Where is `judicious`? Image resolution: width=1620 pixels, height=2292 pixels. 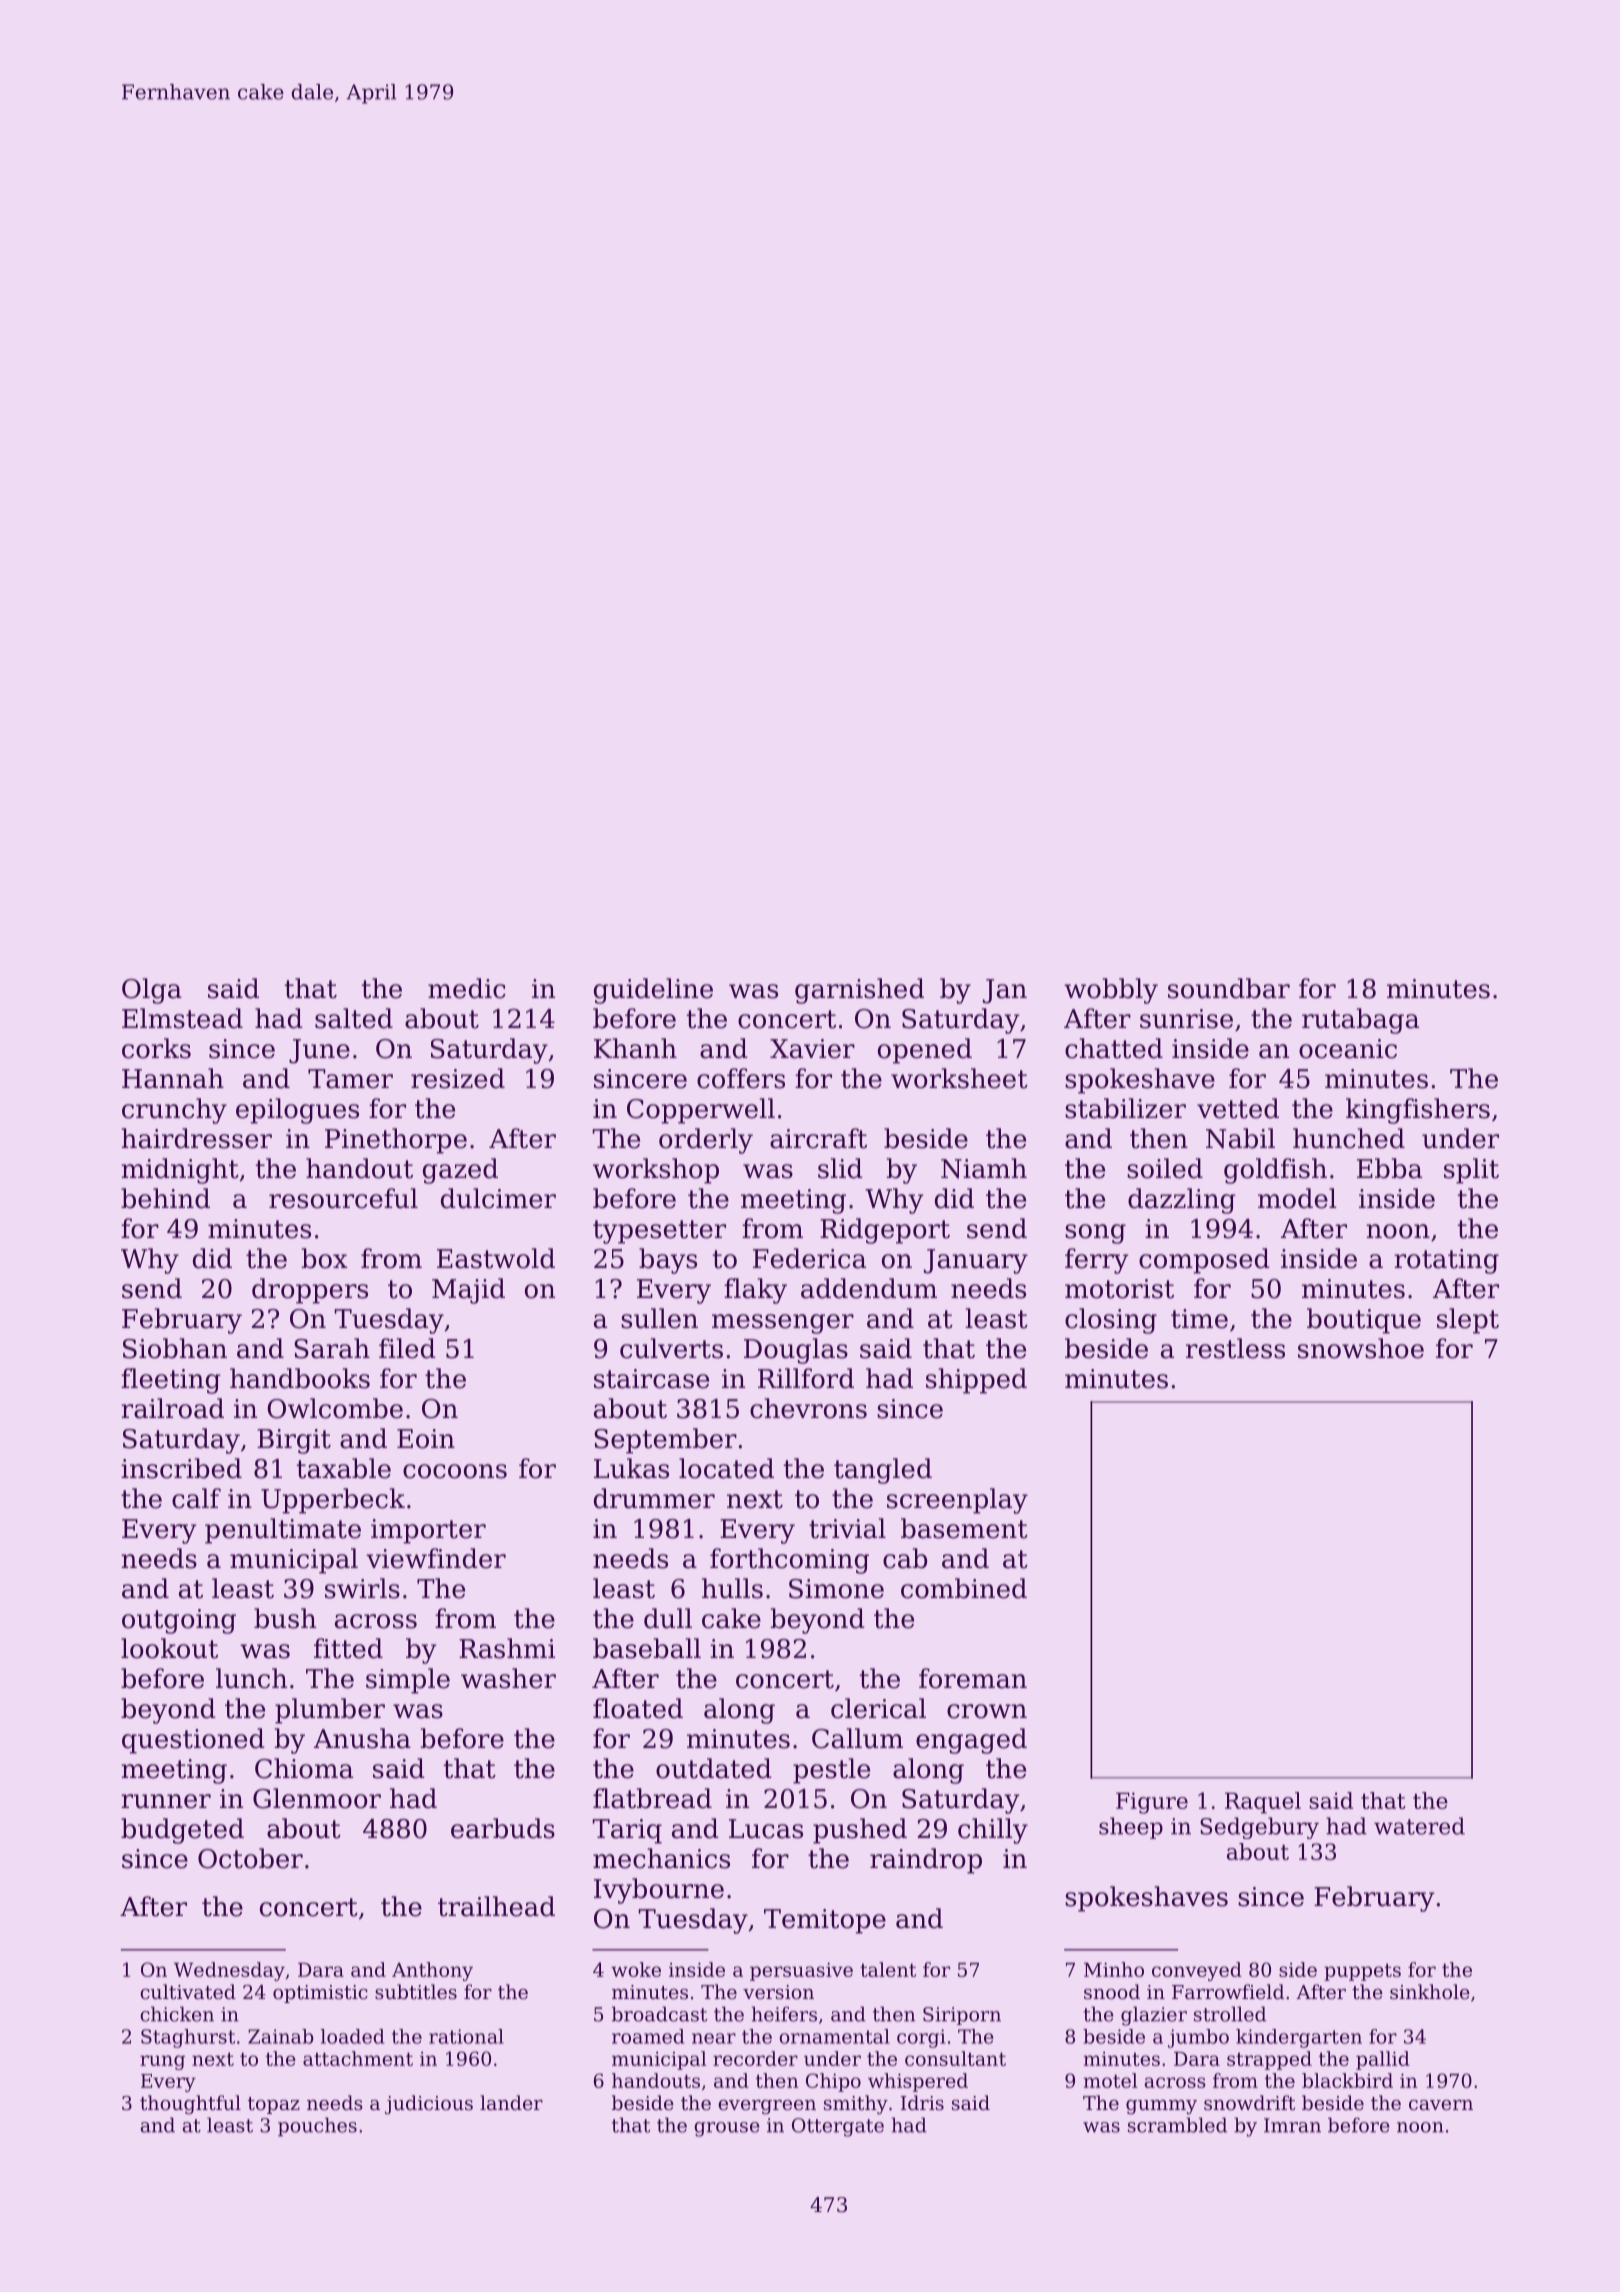 judicious is located at coordinates (429, 2104).
